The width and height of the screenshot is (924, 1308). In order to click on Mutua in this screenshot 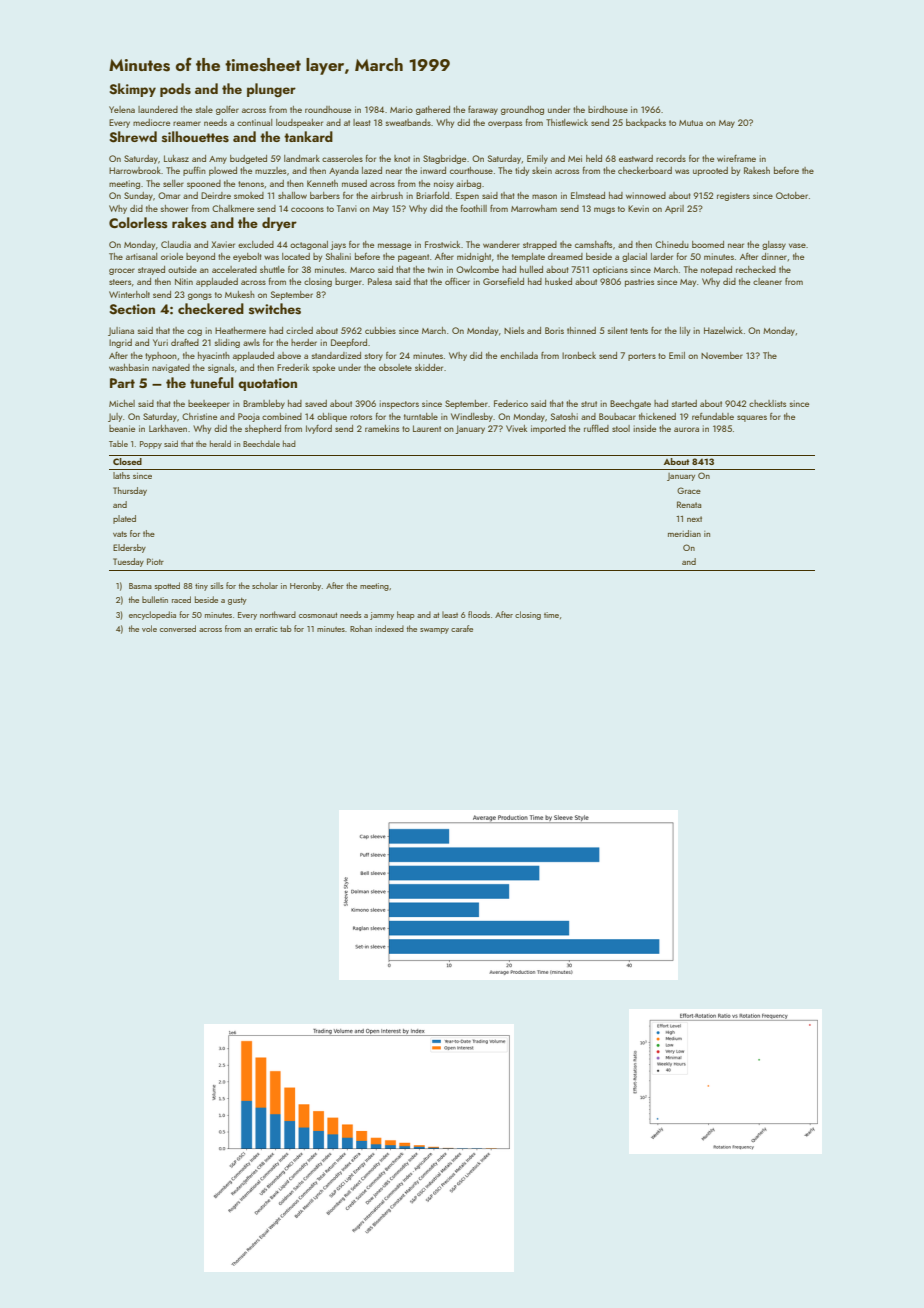, I will do `click(691, 123)`.
